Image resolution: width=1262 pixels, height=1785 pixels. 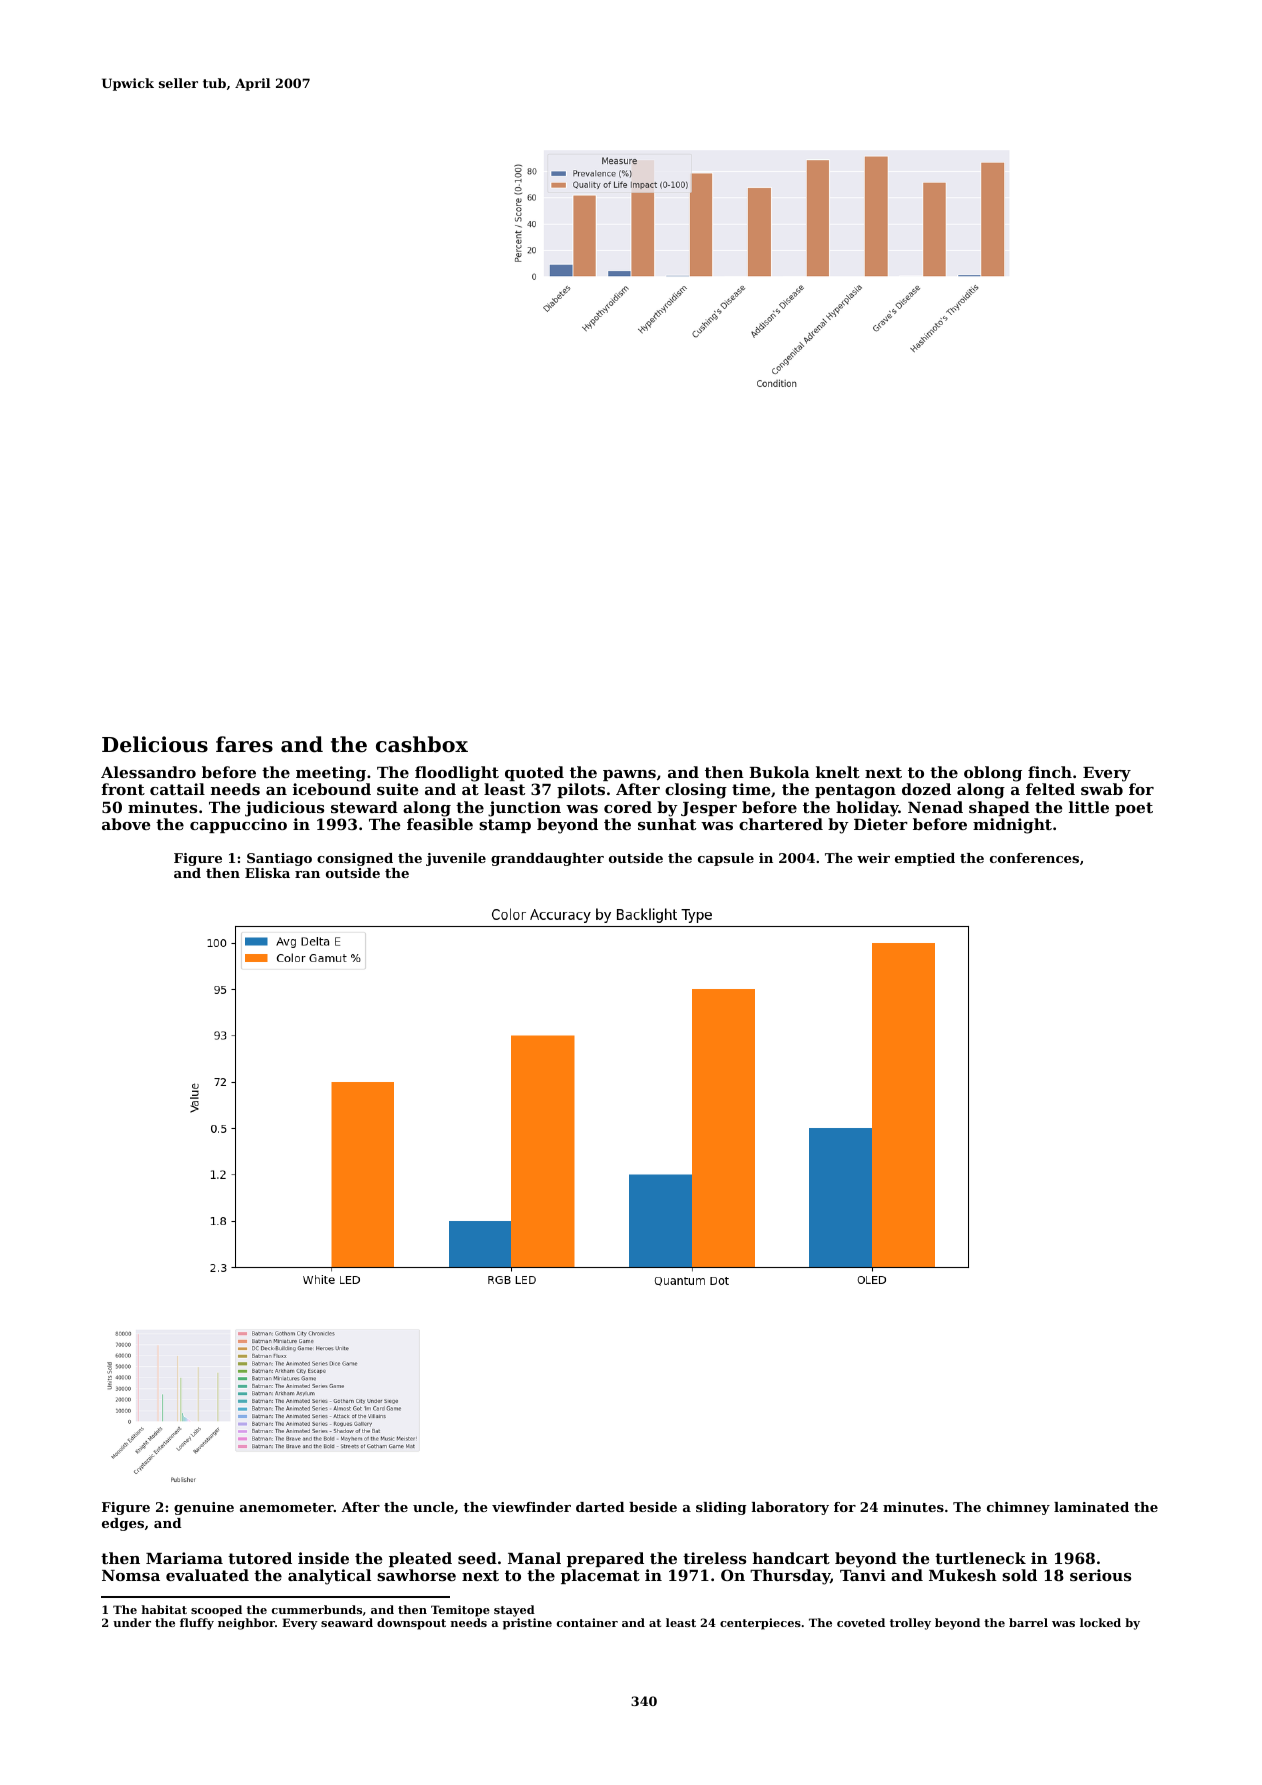 What do you see at coordinates (993, 774) in the screenshot?
I see `oblong` at bounding box center [993, 774].
